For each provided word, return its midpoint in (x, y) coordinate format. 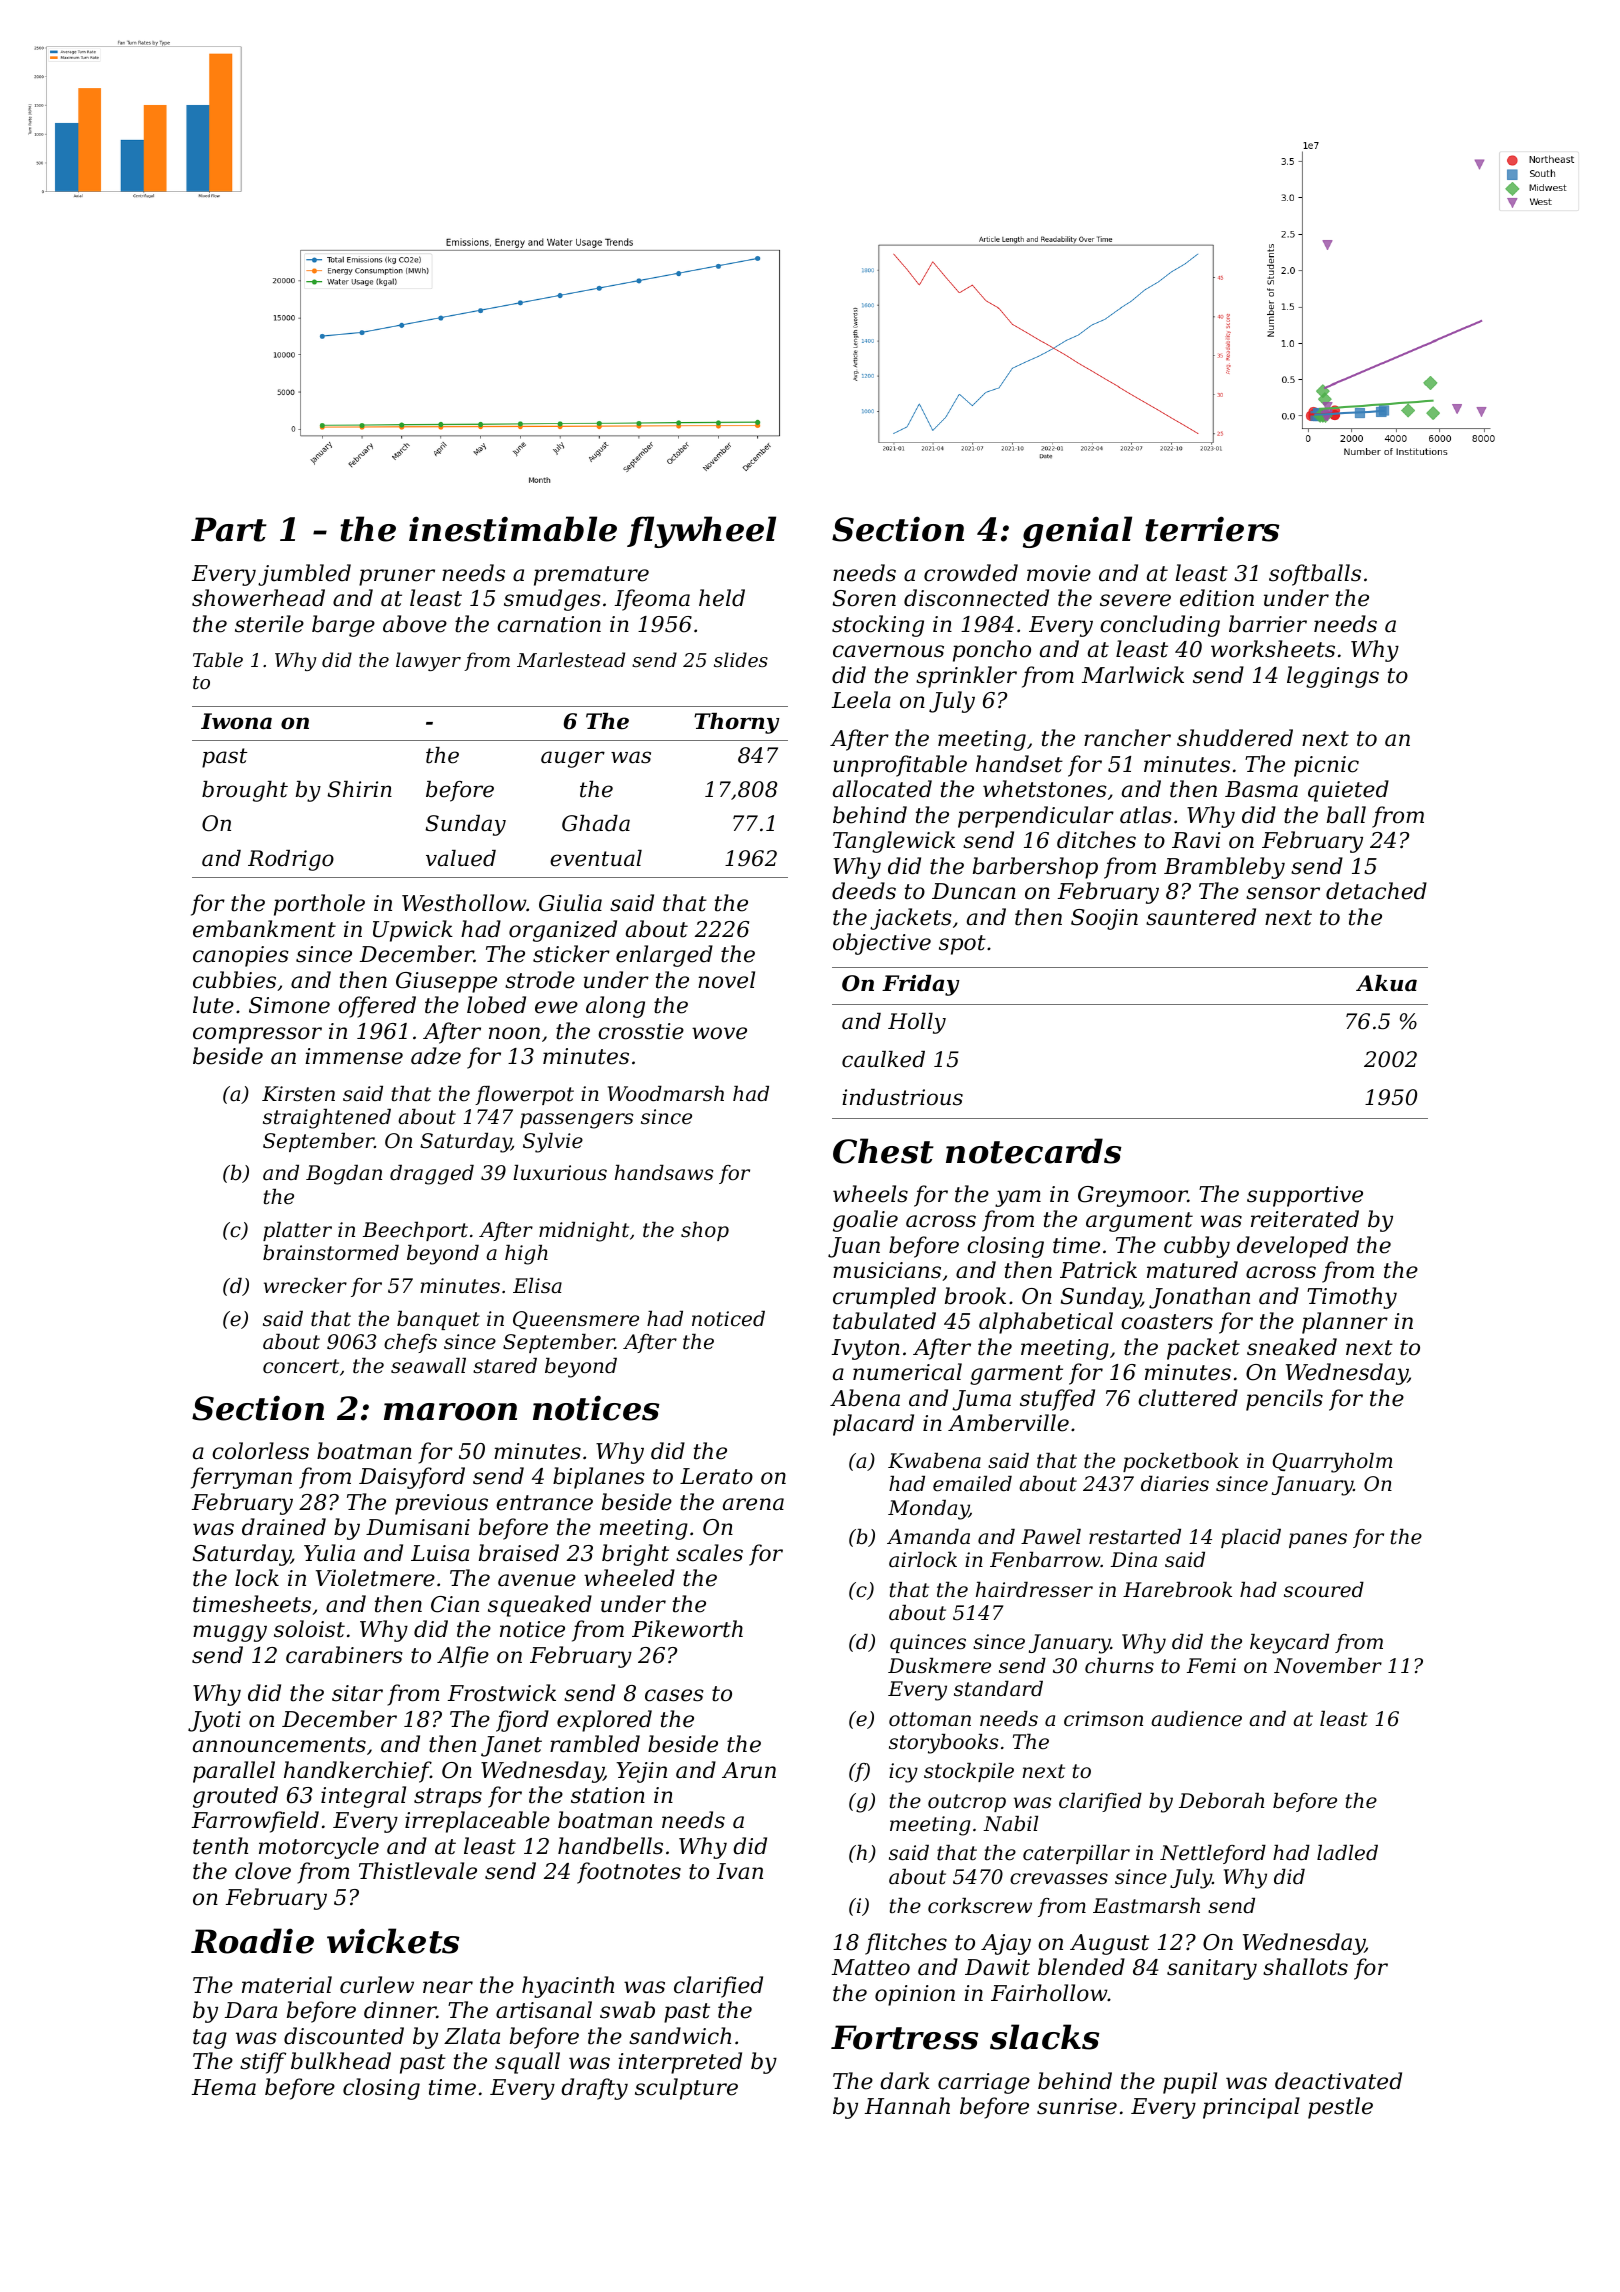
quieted (1348, 791)
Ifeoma (652, 600)
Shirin (360, 789)
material (287, 1985)
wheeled (629, 1578)
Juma (981, 1400)
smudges (552, 600)
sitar (357, 1693)
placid (1251, 1538)
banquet (438, 1320)
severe (1135, 600)
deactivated (1338, 2081)
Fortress (904, 2037)
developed (1292, 1247)
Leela (861, 700)
